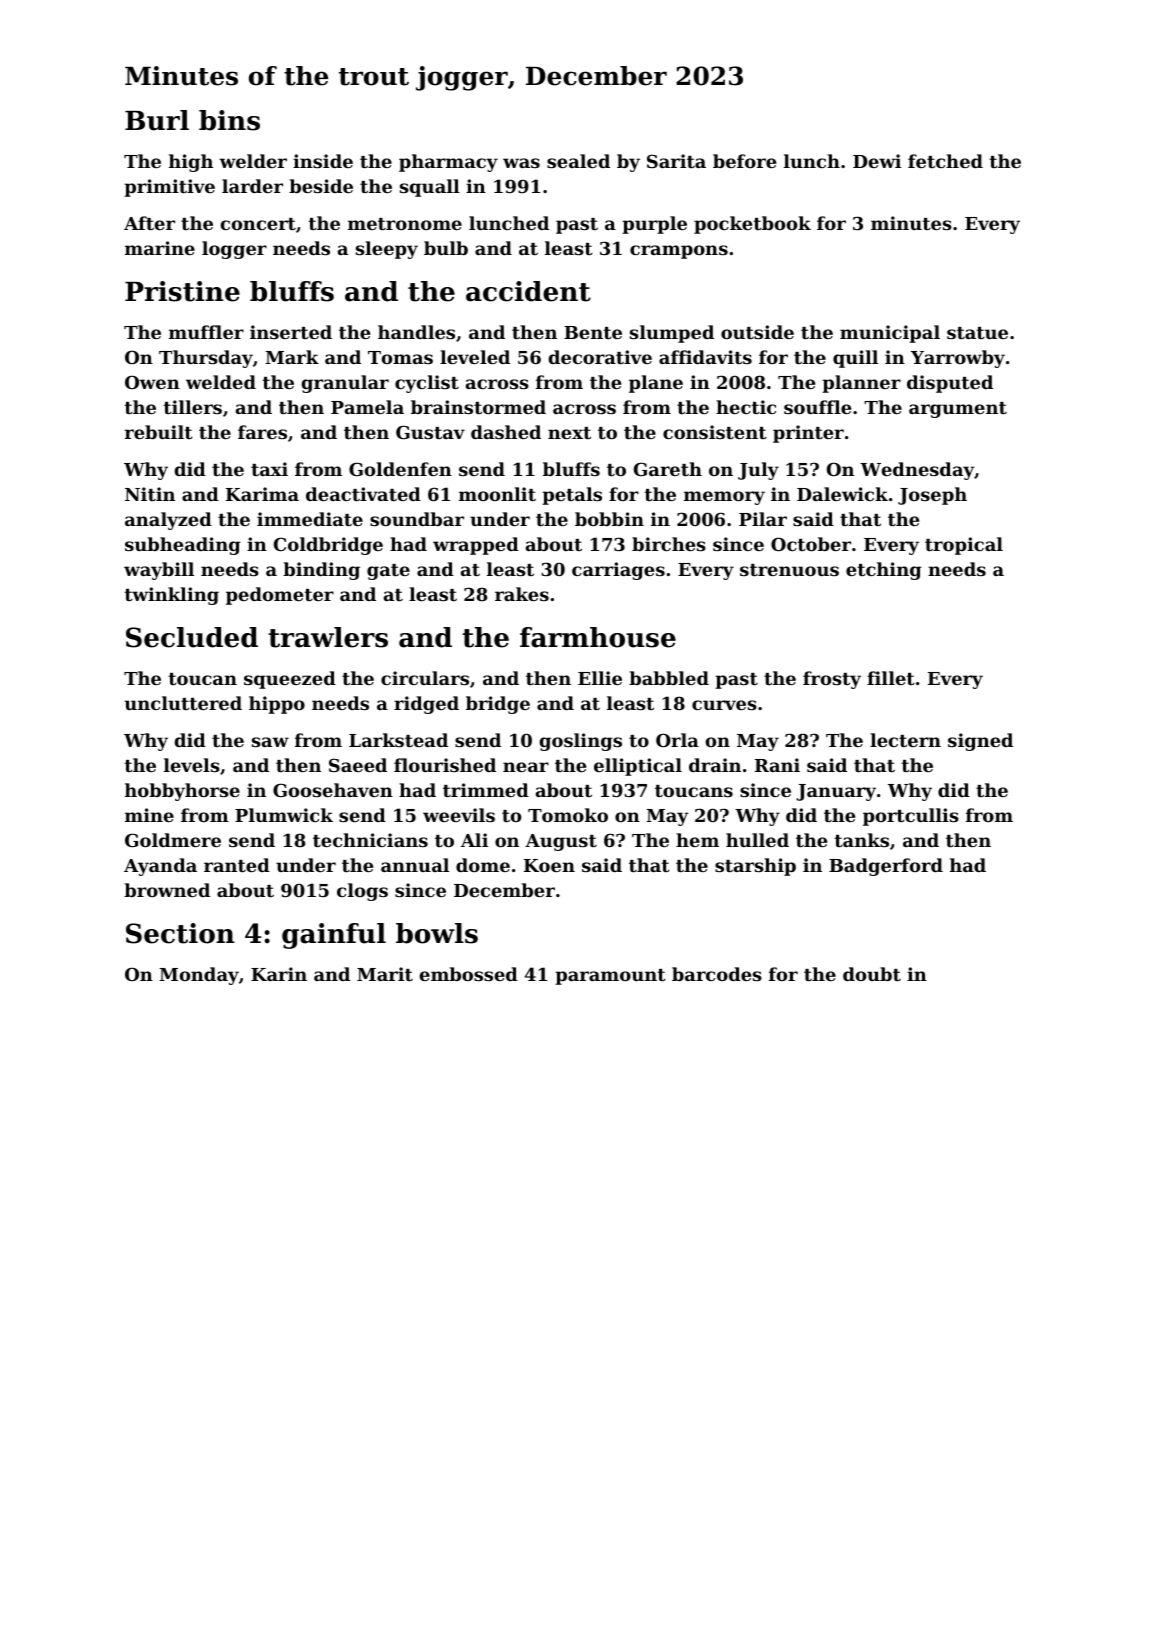 The height and width of the document is (1631, 1153). Describe the element at coordinates (180, 933) in the document. I see `Section` at that location.
